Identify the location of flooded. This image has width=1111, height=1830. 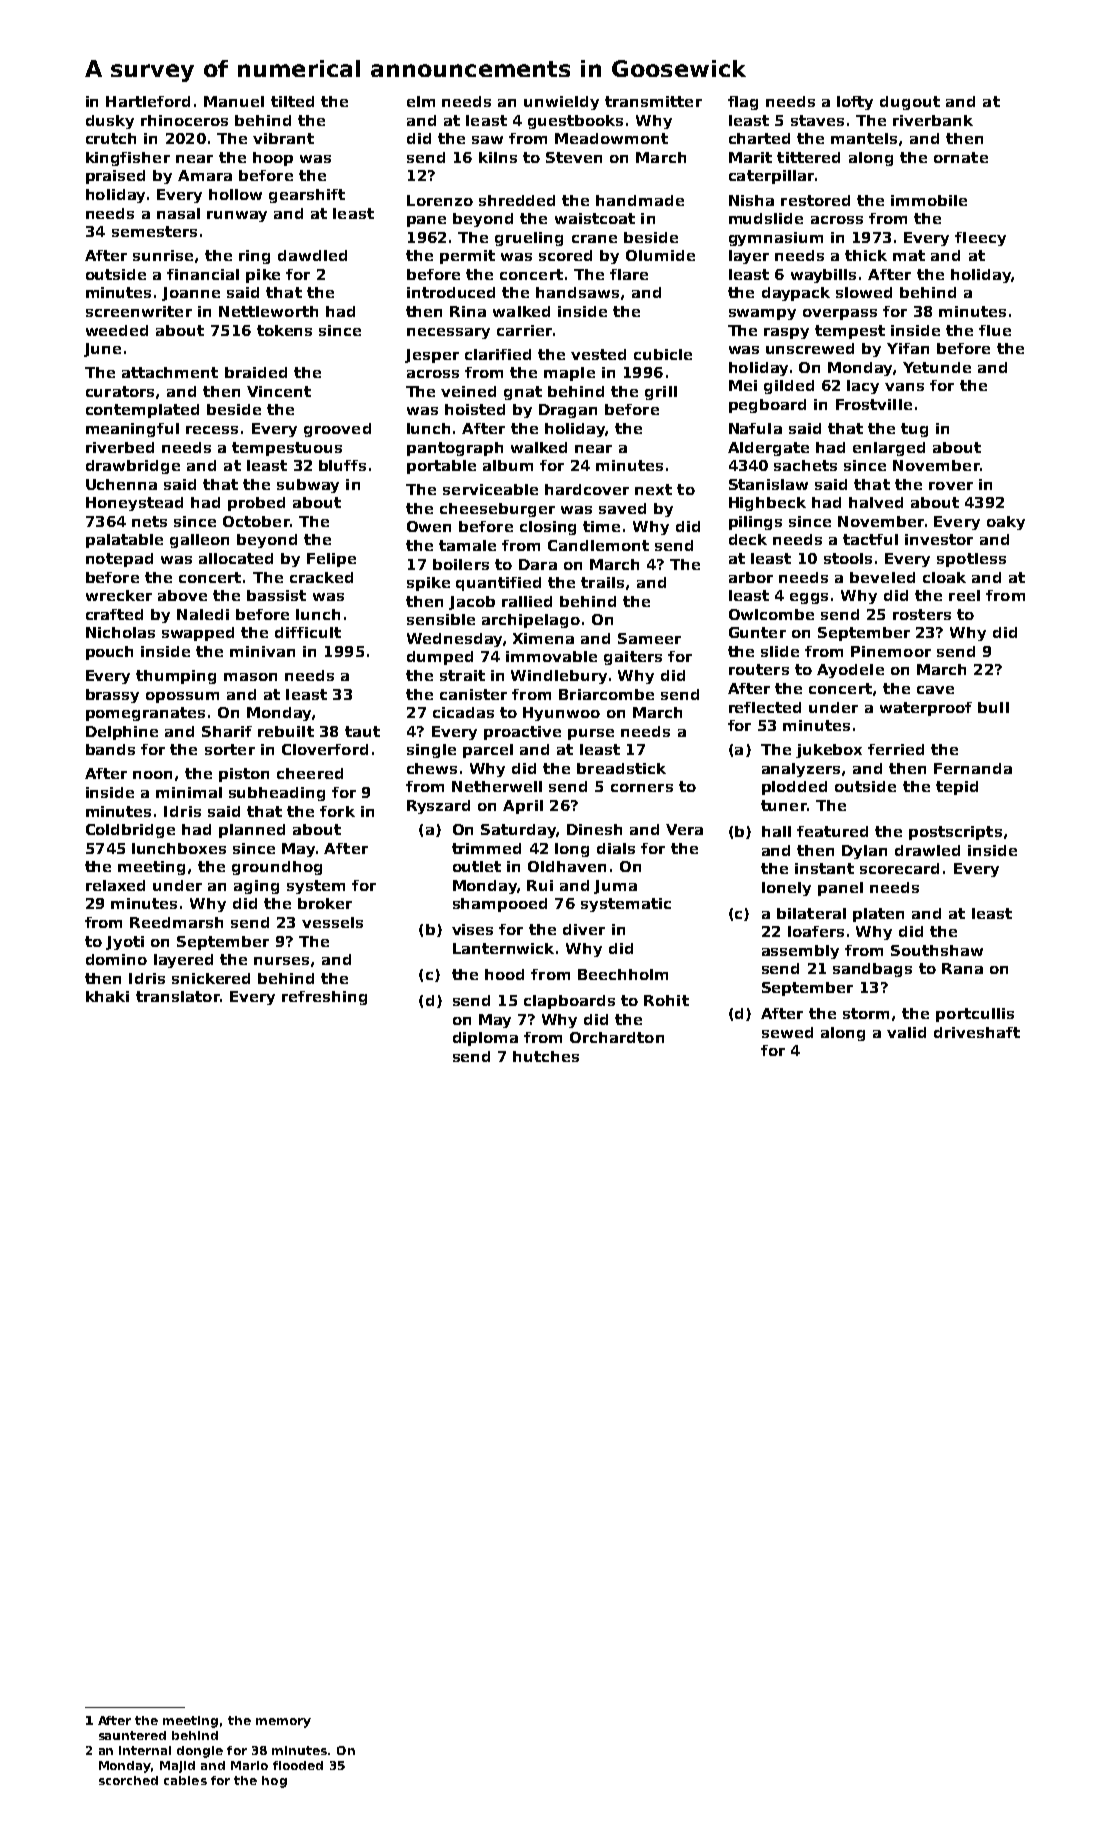
(298, 1765).
